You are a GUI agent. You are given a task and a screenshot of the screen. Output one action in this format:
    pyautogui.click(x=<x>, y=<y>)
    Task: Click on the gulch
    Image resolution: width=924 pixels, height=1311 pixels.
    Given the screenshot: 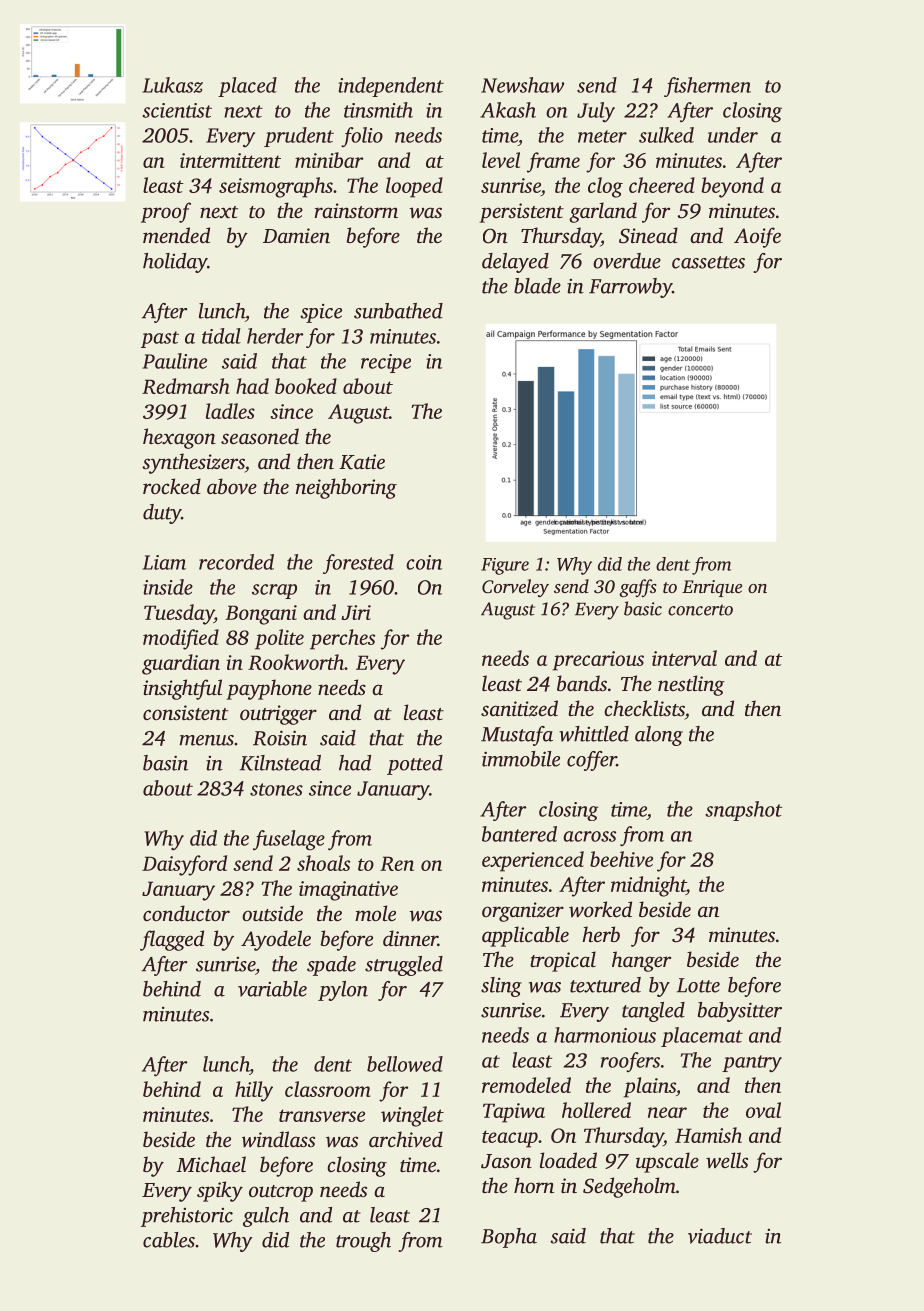 What is the action you would take?
    pyautogui.click(x=266, y=1217)
